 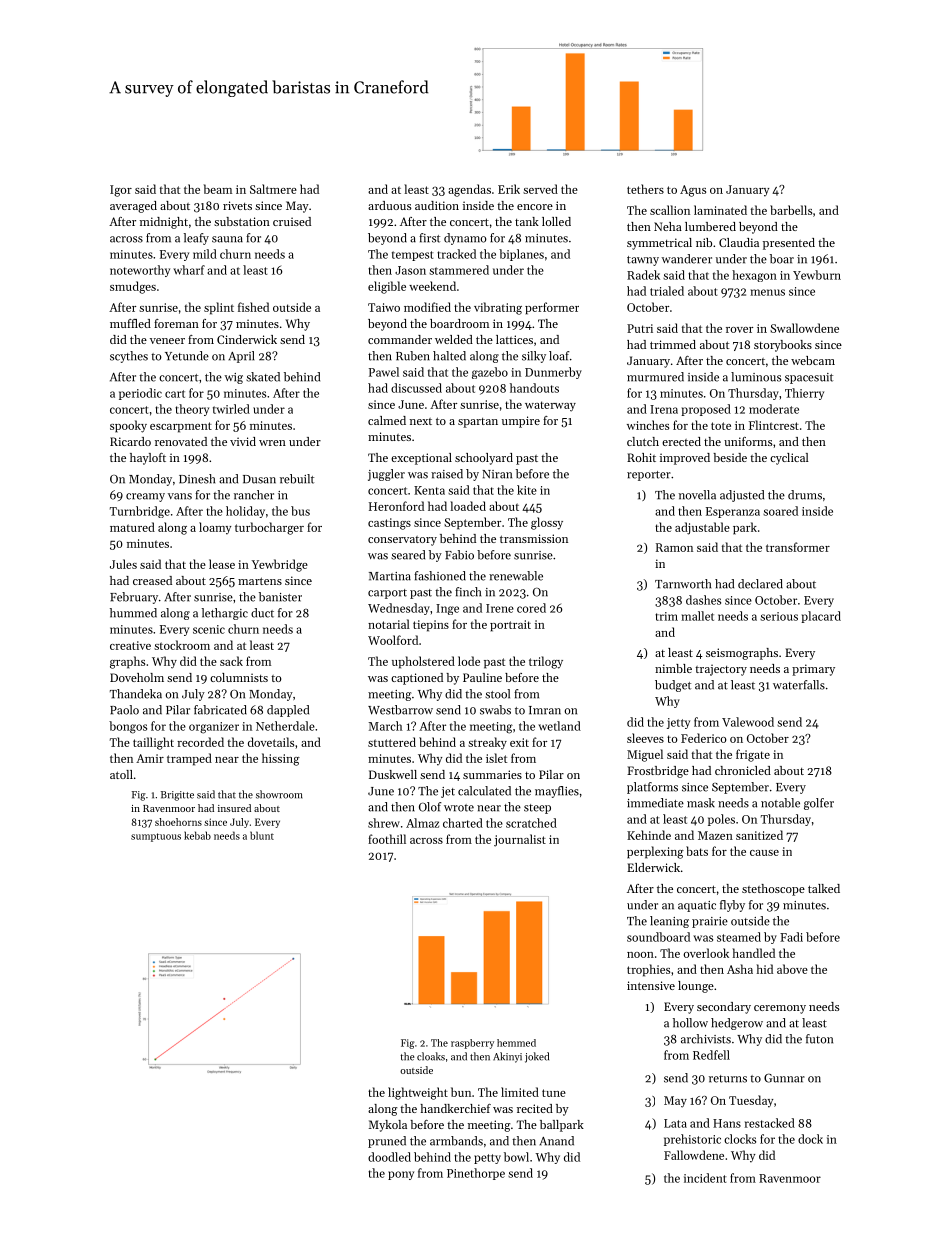 I want to click on noteworthy, so click(x=140, y=271).
